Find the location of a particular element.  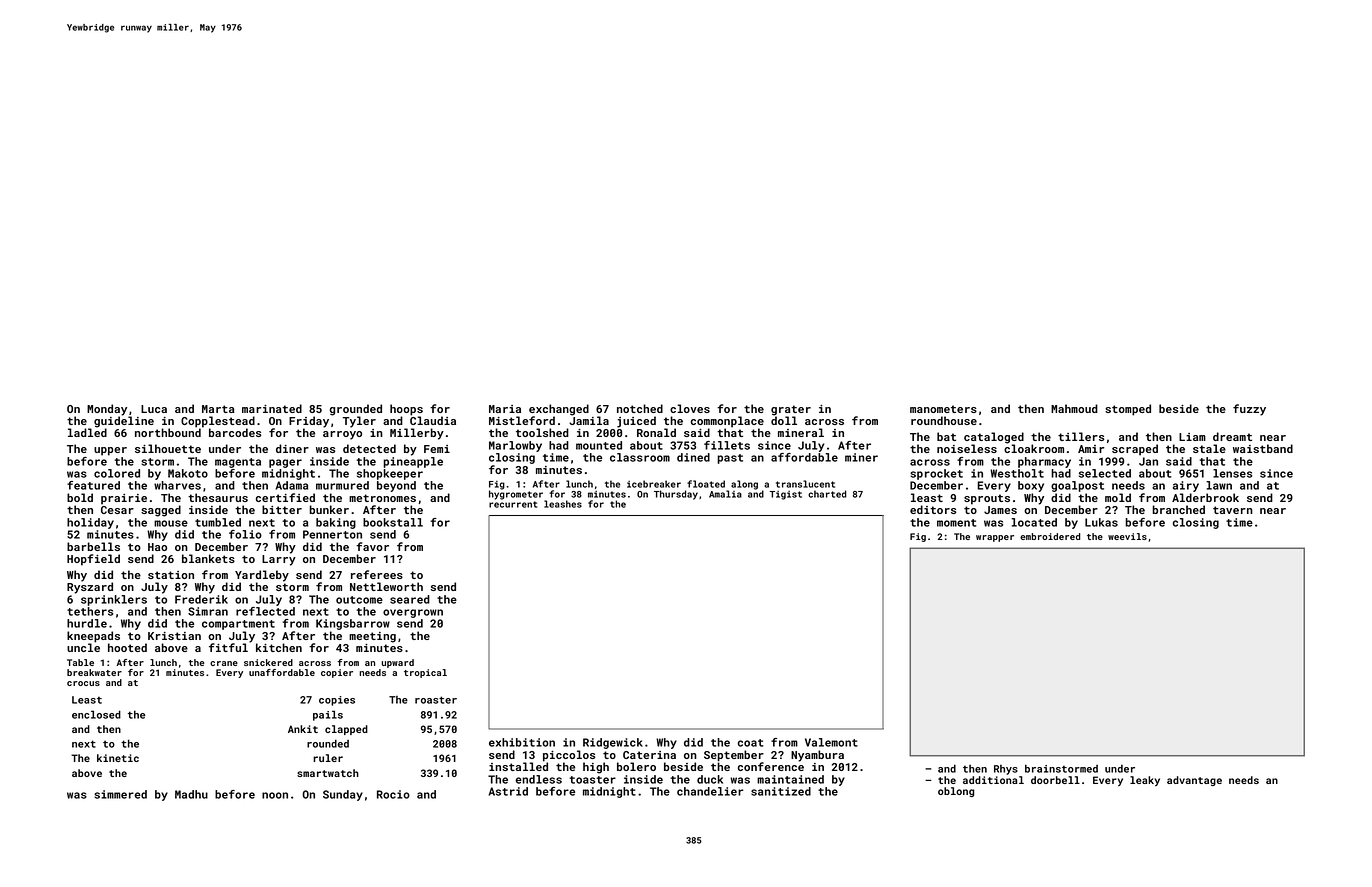

kinetic is located at coordinates (118, 758).
